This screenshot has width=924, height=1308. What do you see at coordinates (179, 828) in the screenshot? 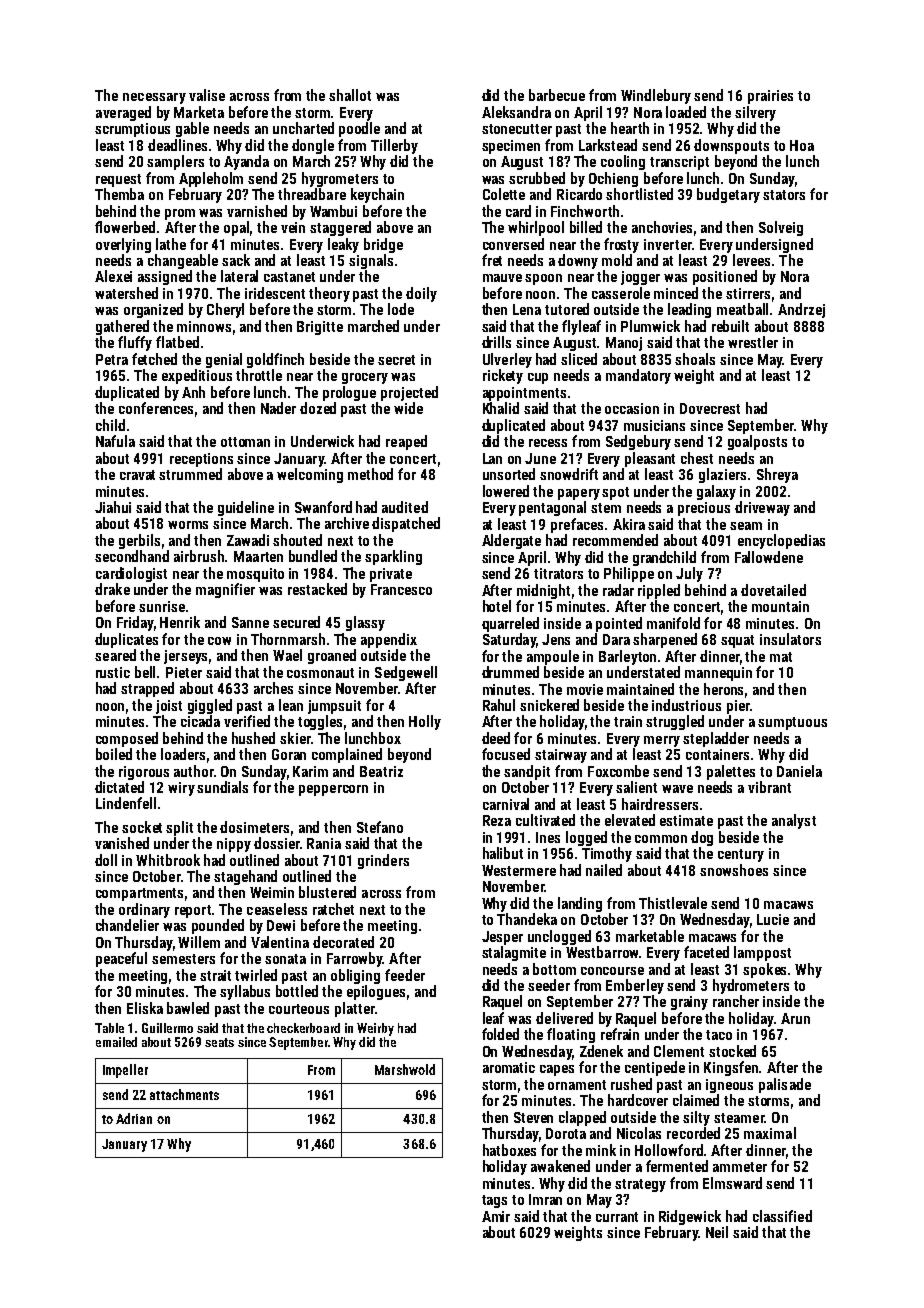
I see `split` at bounding box center [179, 828].
